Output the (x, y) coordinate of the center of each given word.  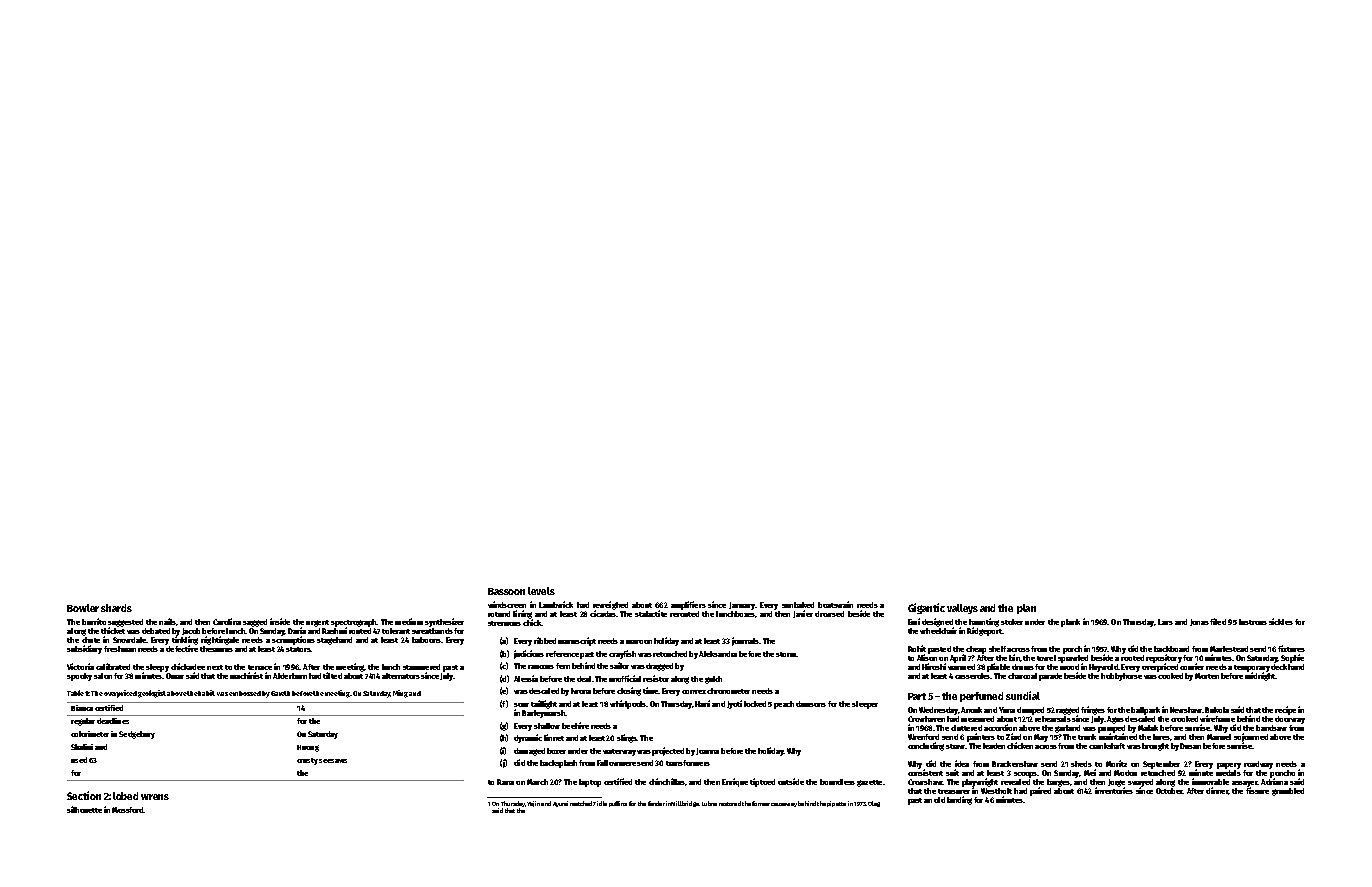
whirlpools (628, 704)
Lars (1165, 622)
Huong (308, 748)
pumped (1111, 729)
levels (541, 591)
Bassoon (506, 591)
